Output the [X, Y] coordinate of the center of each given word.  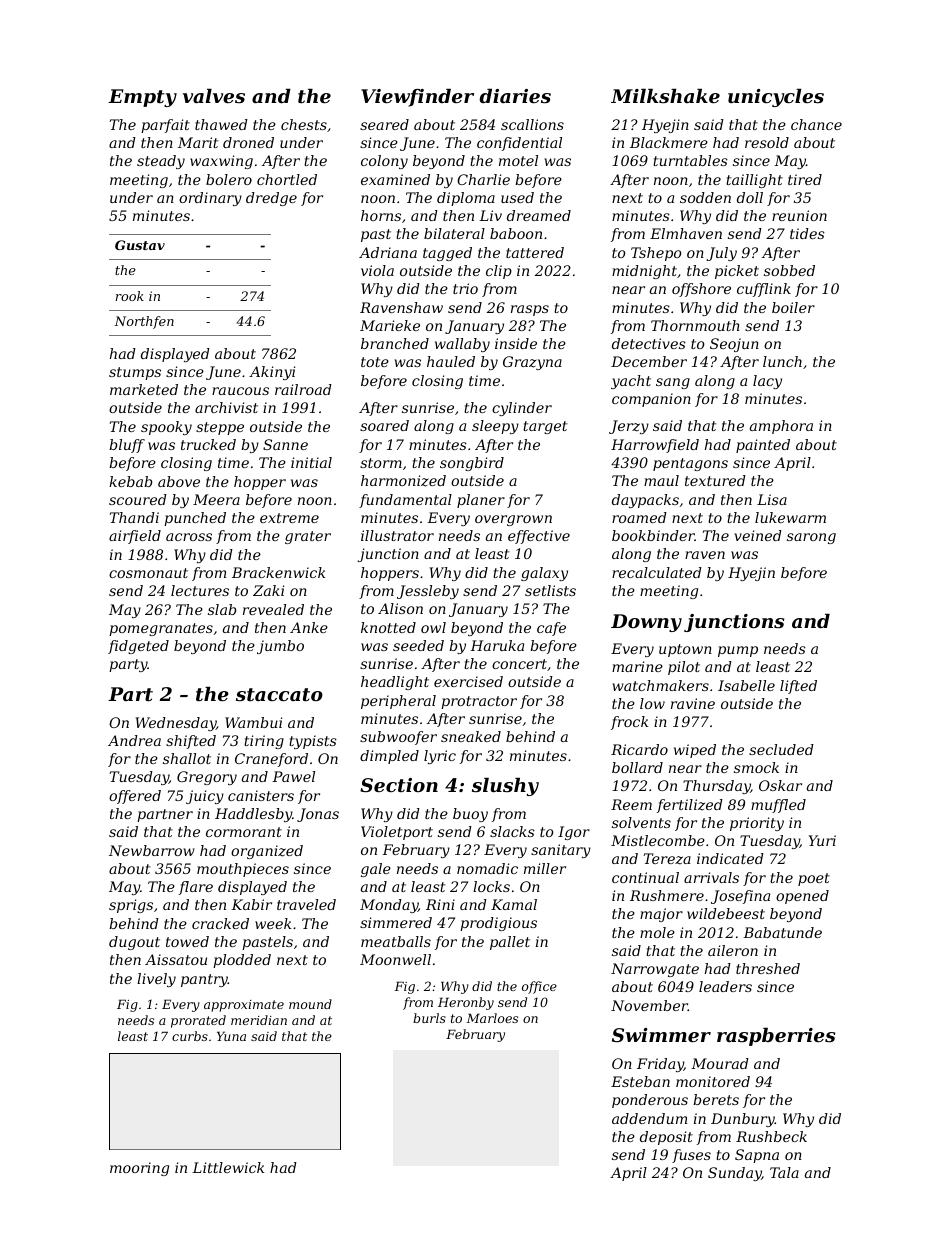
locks [491, 886]
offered [135, 797]
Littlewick [228, 1167]
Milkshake [665, 96]
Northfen [144, 322]
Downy [646, 623]
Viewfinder [417, 98]
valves [214, 96]
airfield [135, 537]
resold [767, 142]
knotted [388, 627]
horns [381, 215]
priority [757, 824]
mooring [139, 1169]
